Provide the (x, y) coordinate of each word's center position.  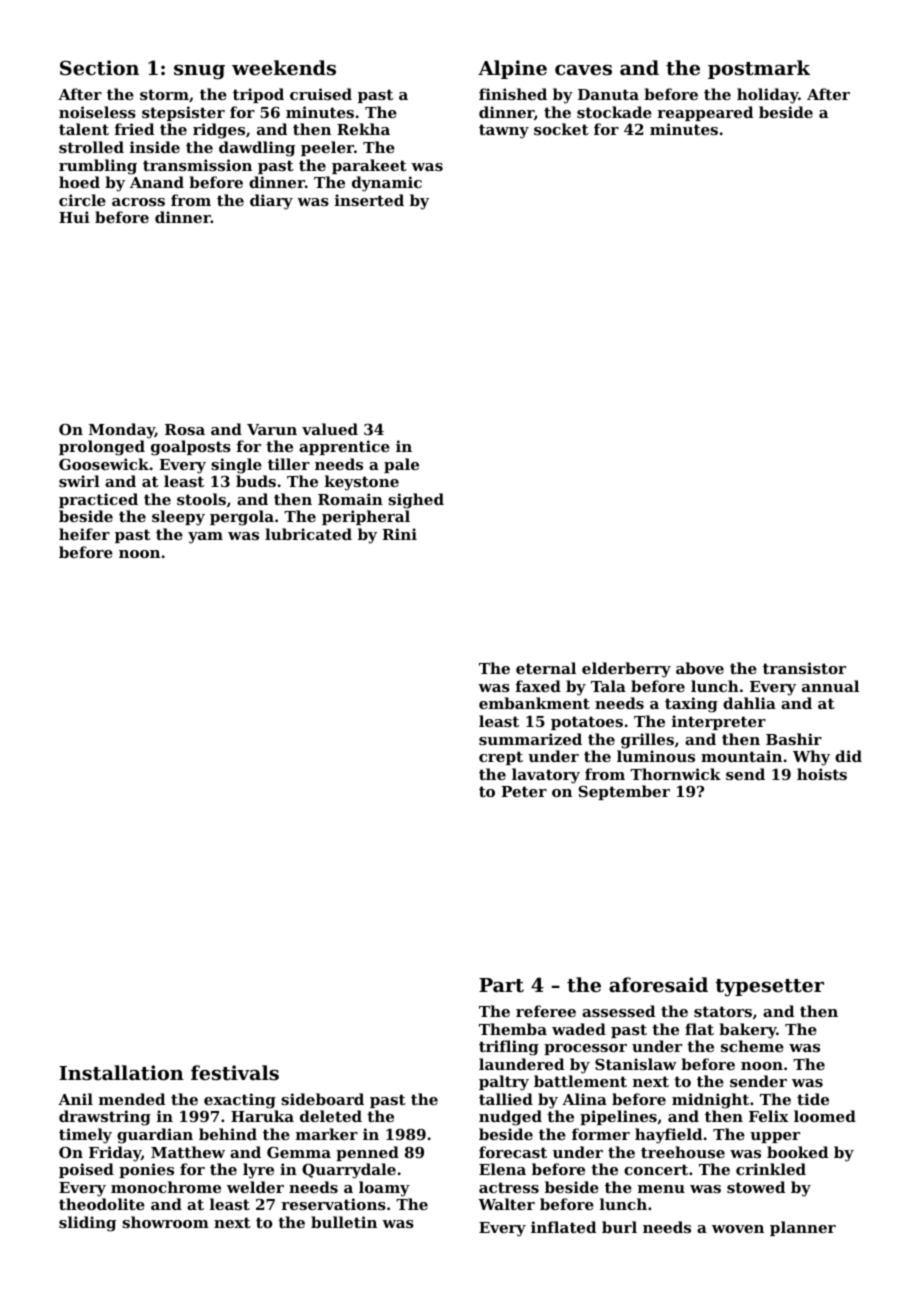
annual (830, 686)
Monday (122, 431)
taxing (691, 705)
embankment (534, 703)
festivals (235, 1073)
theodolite (102, 1204)
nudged (510, 1118)
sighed (416, 501)
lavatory (546, 776)
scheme (752, 1046)
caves (583, 70)
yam (205, 538)
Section (99, 67)
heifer (84, 534)
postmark (759, 69)
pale (401, 465)
